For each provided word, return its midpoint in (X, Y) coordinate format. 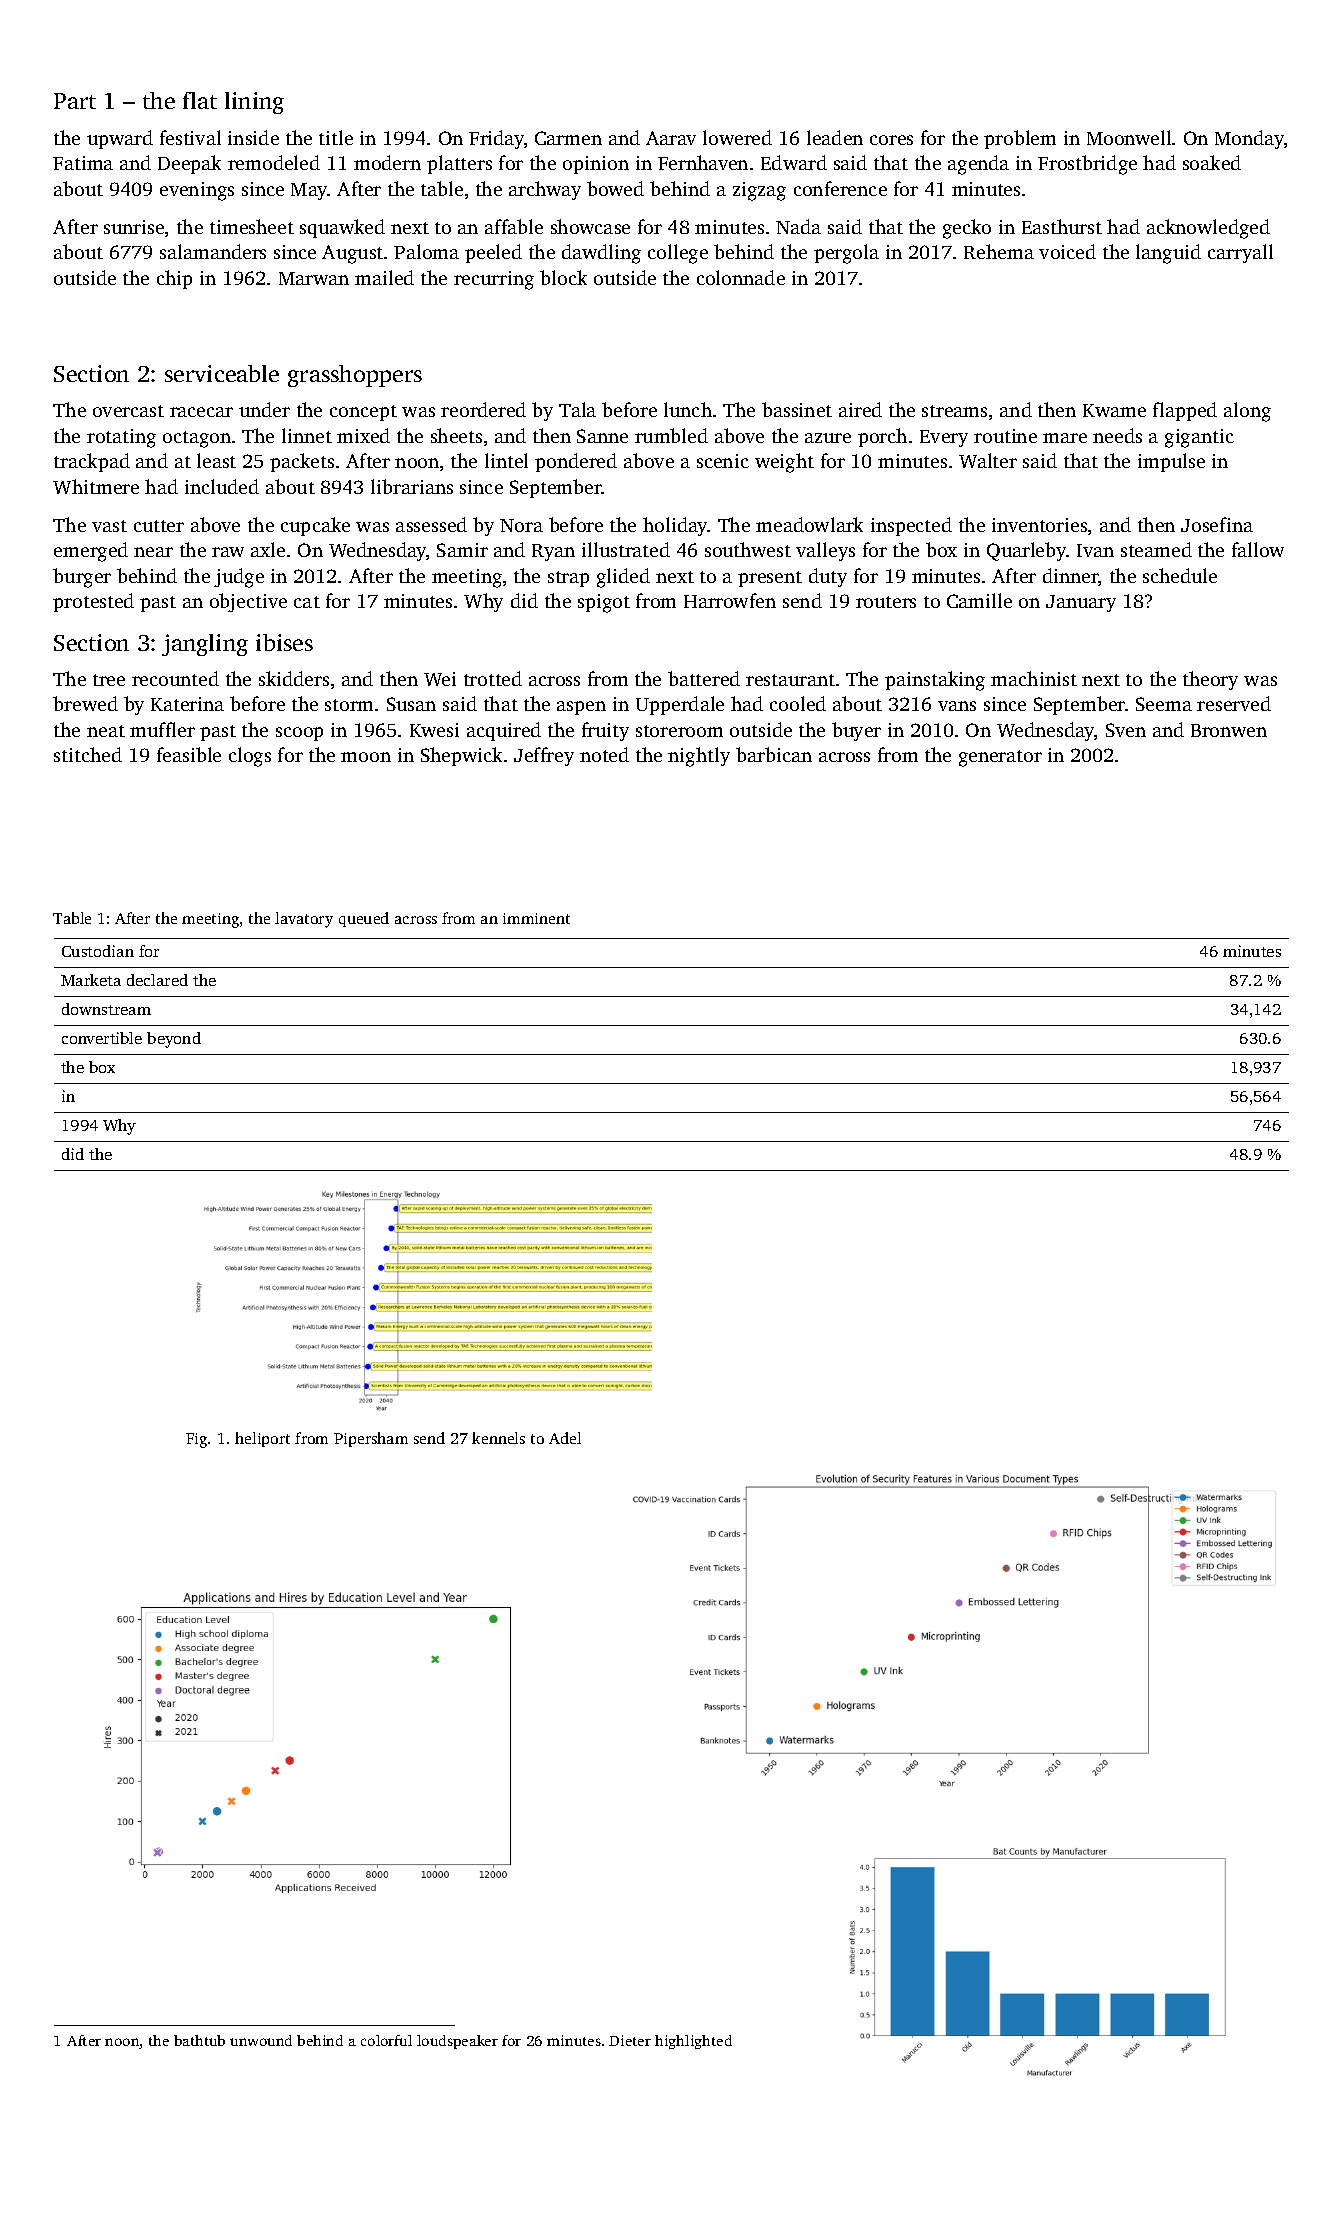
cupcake (315, 526)
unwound (261, 2040)
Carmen (568, 138)
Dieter (630, 2040)
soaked (1212, 162)
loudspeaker (457, 2042)
